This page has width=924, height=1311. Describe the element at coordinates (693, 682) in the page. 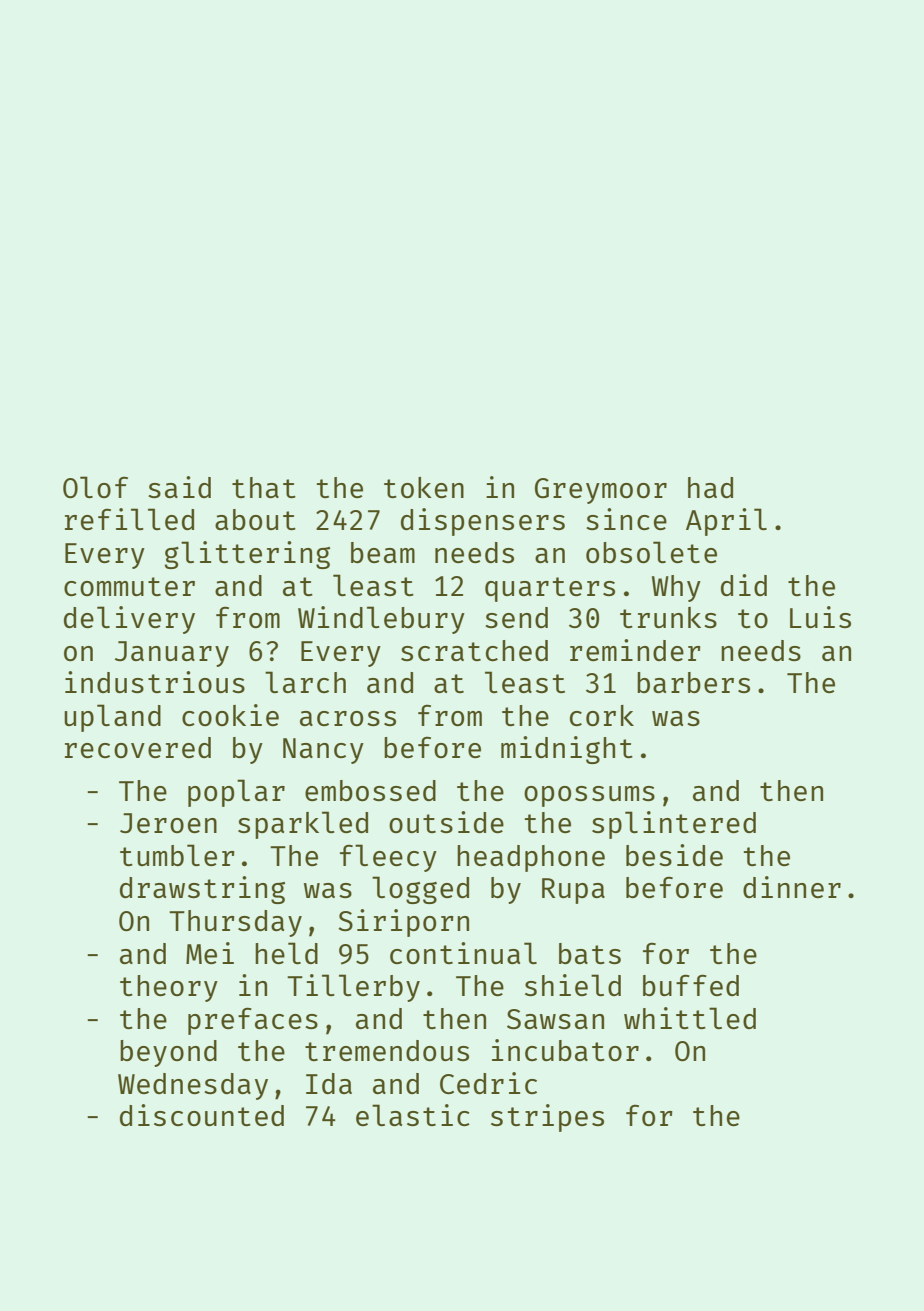

I see `barbers` at that location.
